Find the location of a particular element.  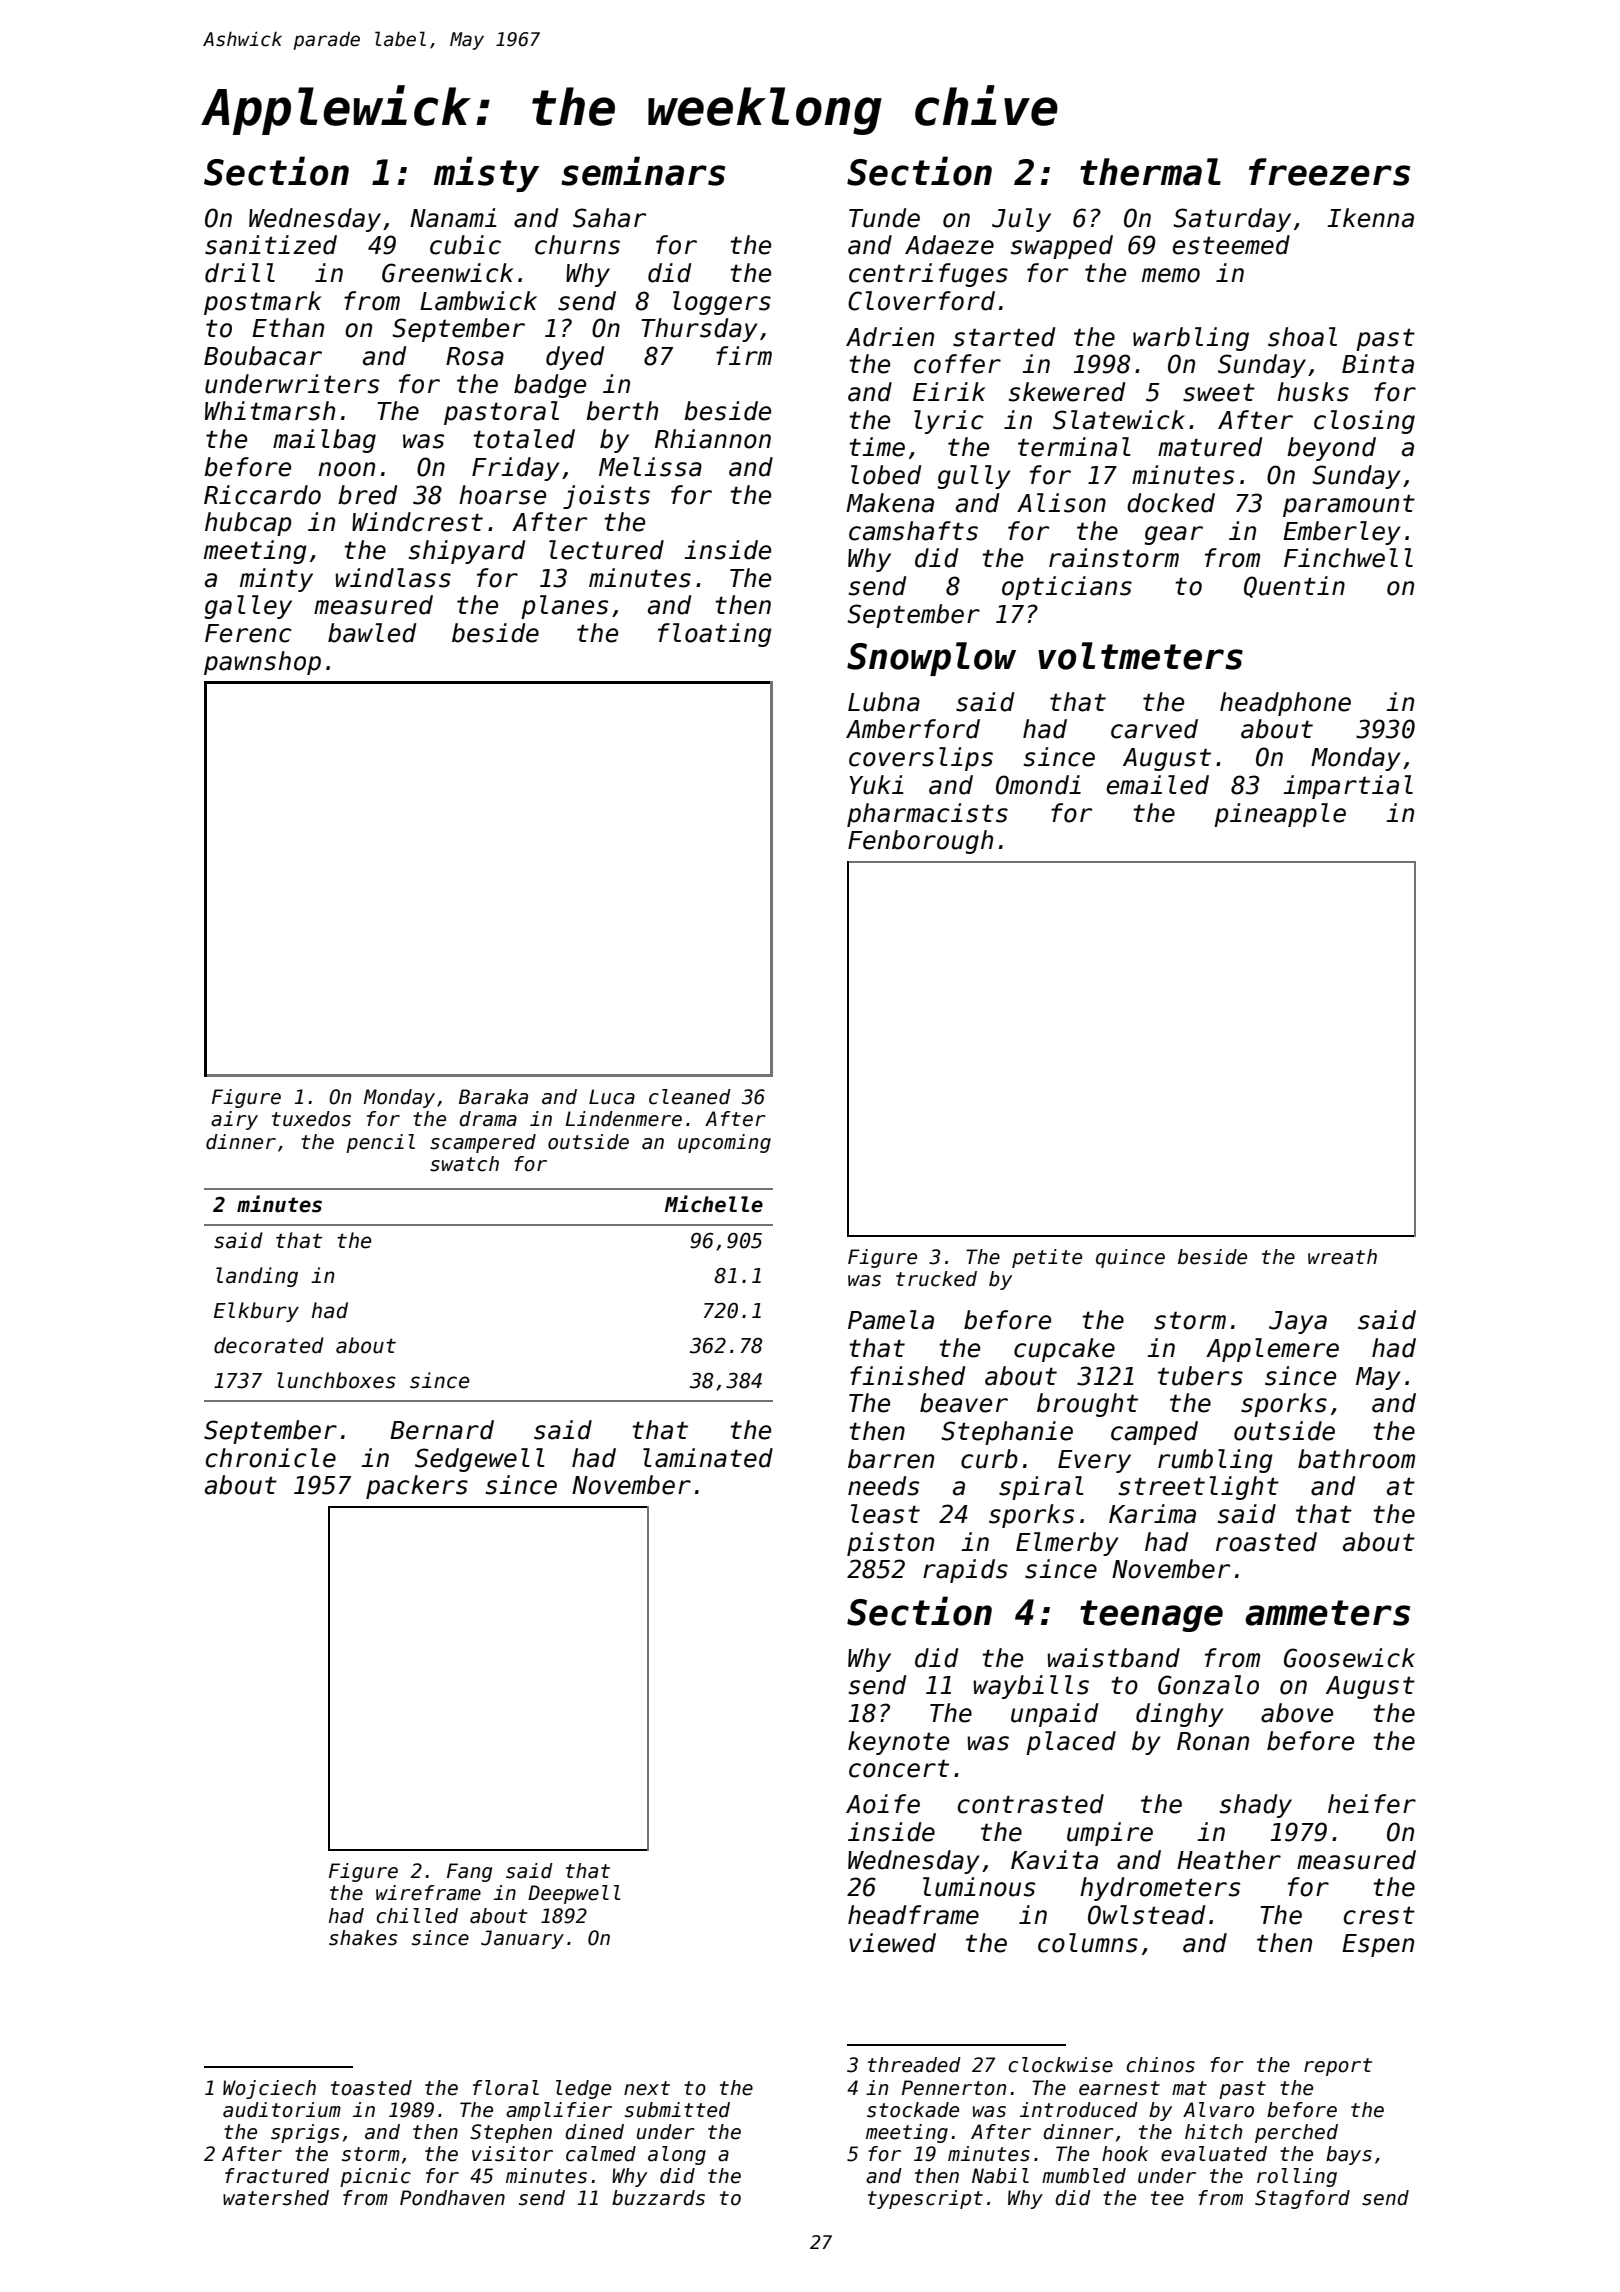

Deepwell is located at coordinates (574, 1894).
